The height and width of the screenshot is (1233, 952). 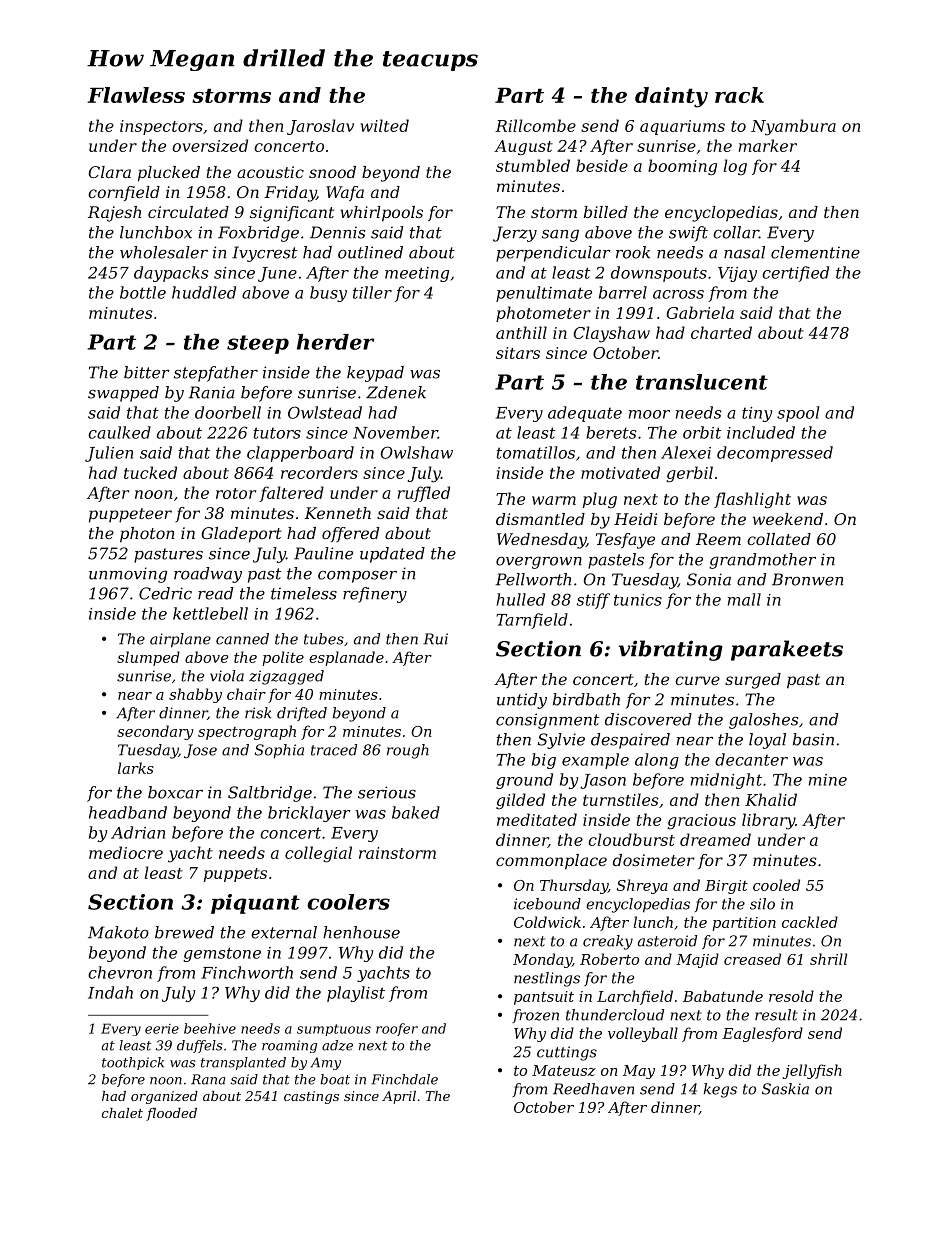 I want to click on wilted, so click(x=384, y=125).
